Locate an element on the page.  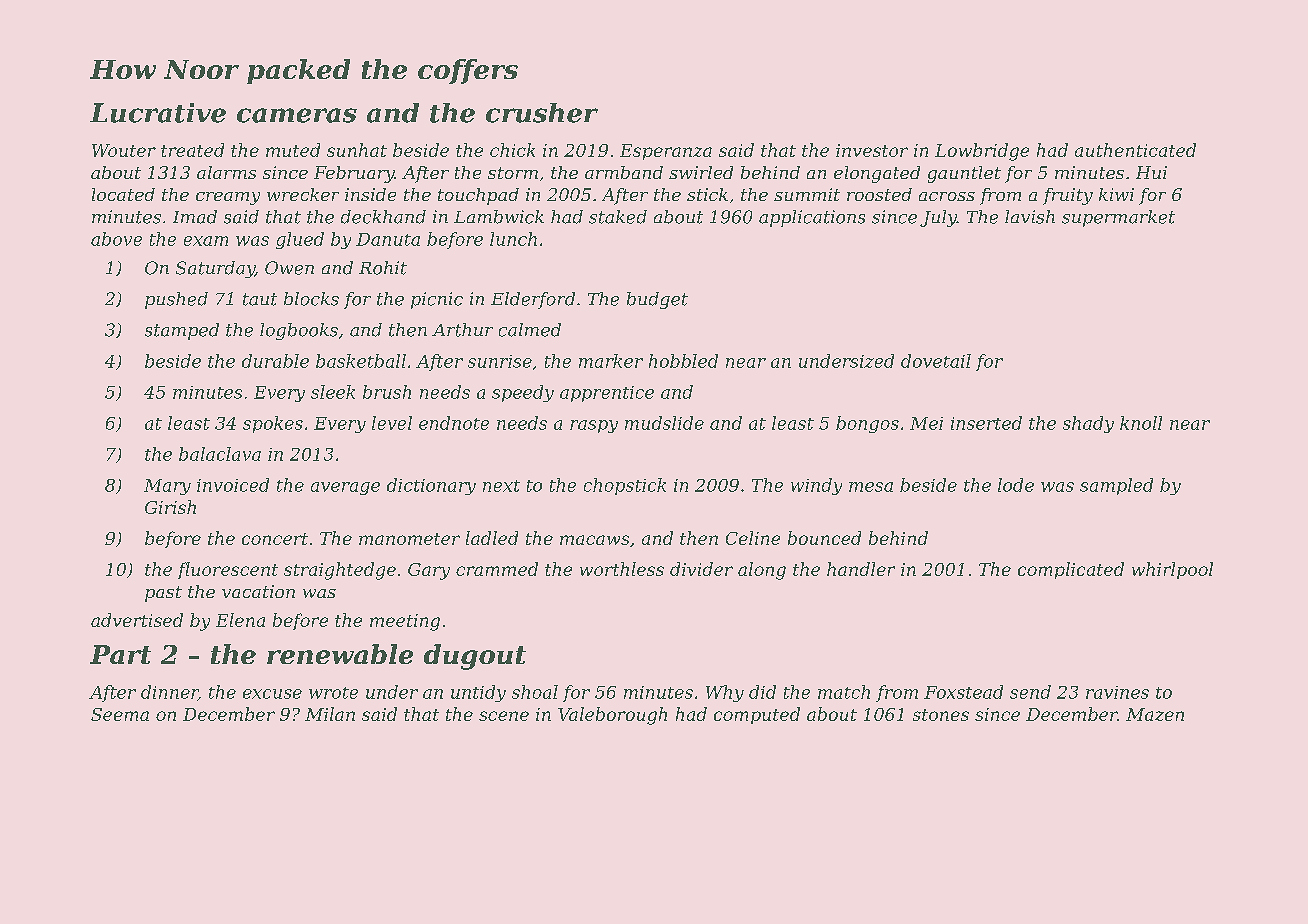
knoll is located at coordinates (1141, 423).
